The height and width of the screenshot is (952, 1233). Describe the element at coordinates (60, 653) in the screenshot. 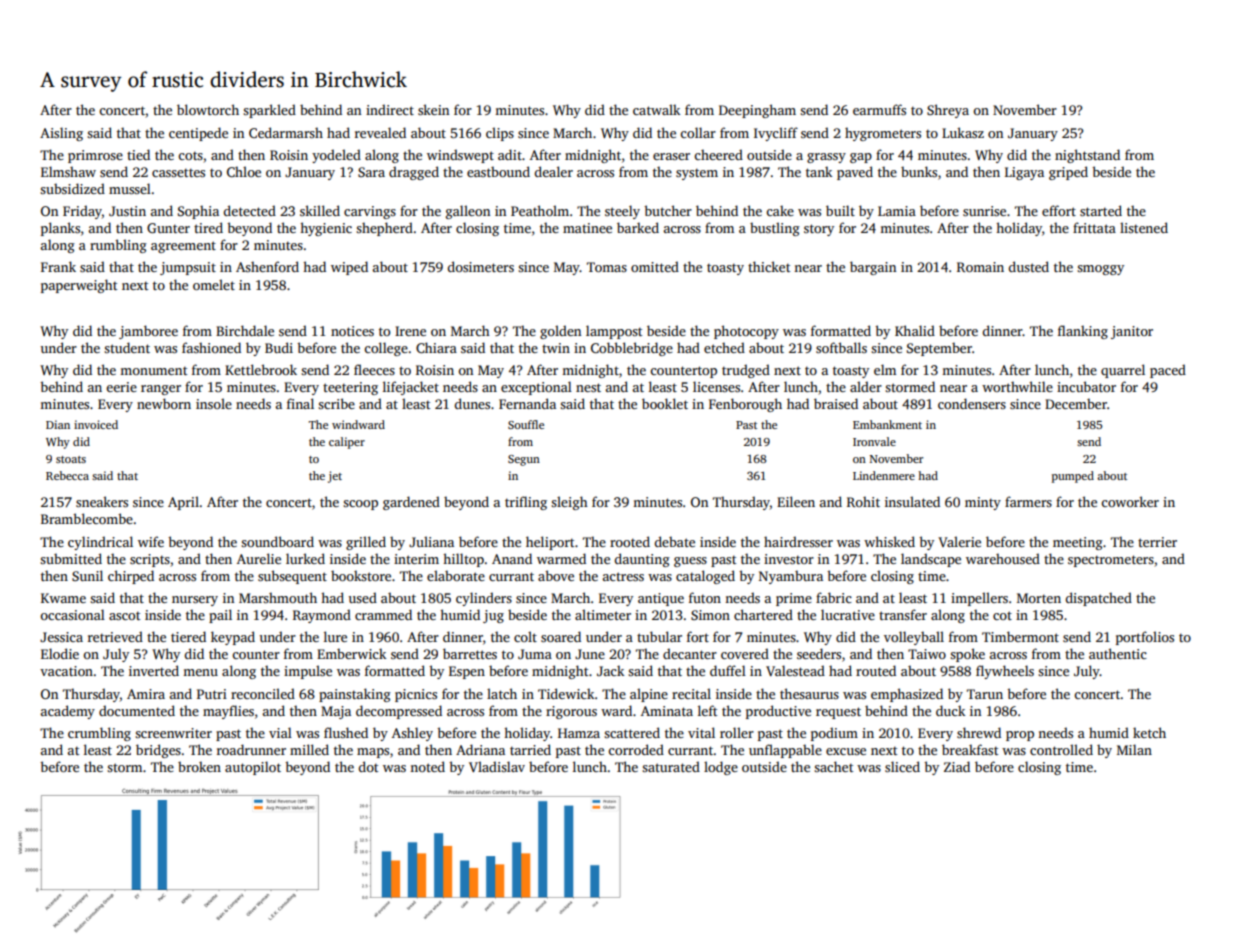

I see `Elodie` at that location.
